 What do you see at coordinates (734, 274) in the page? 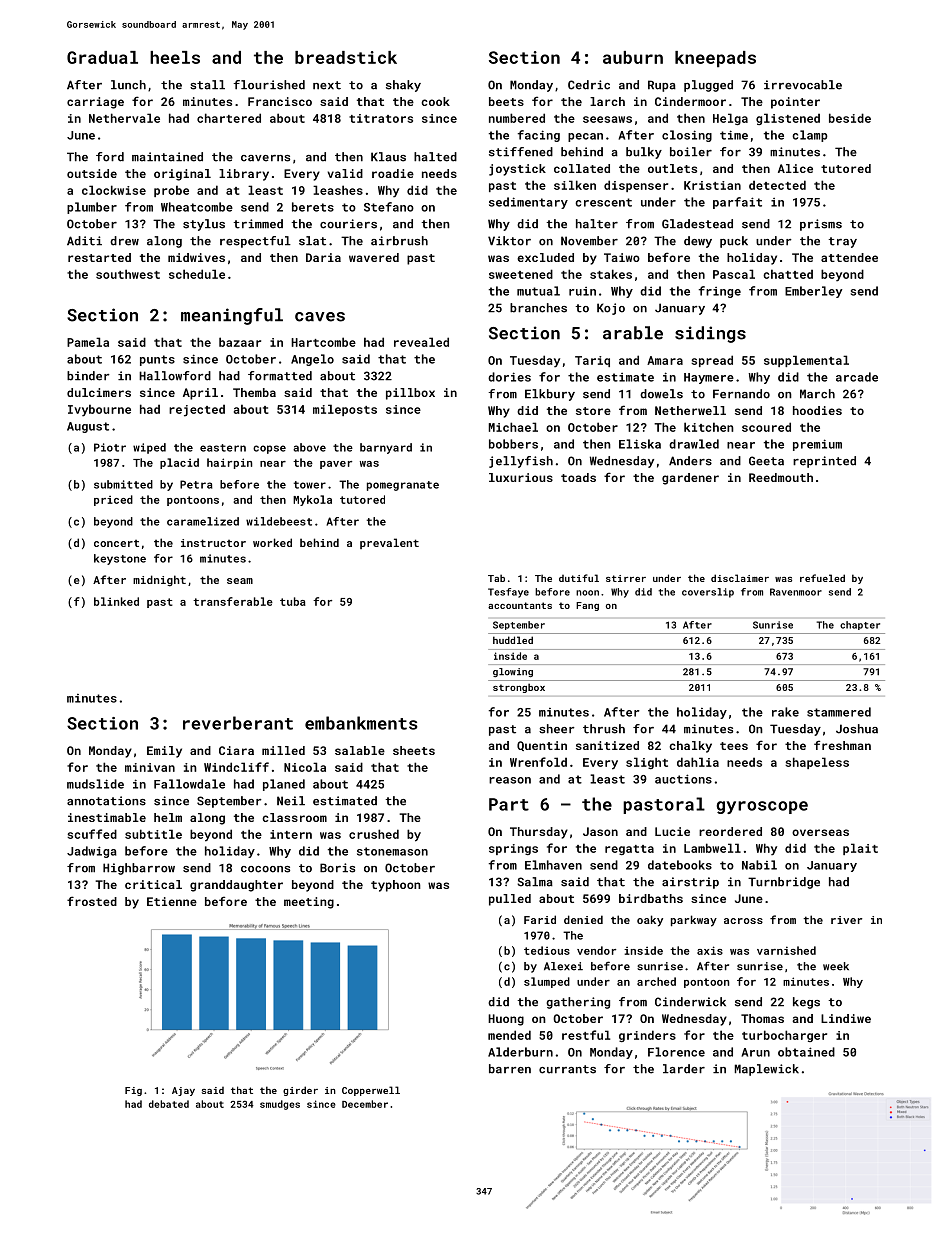
I see `Pascal` at bounding box center [734, 274].
